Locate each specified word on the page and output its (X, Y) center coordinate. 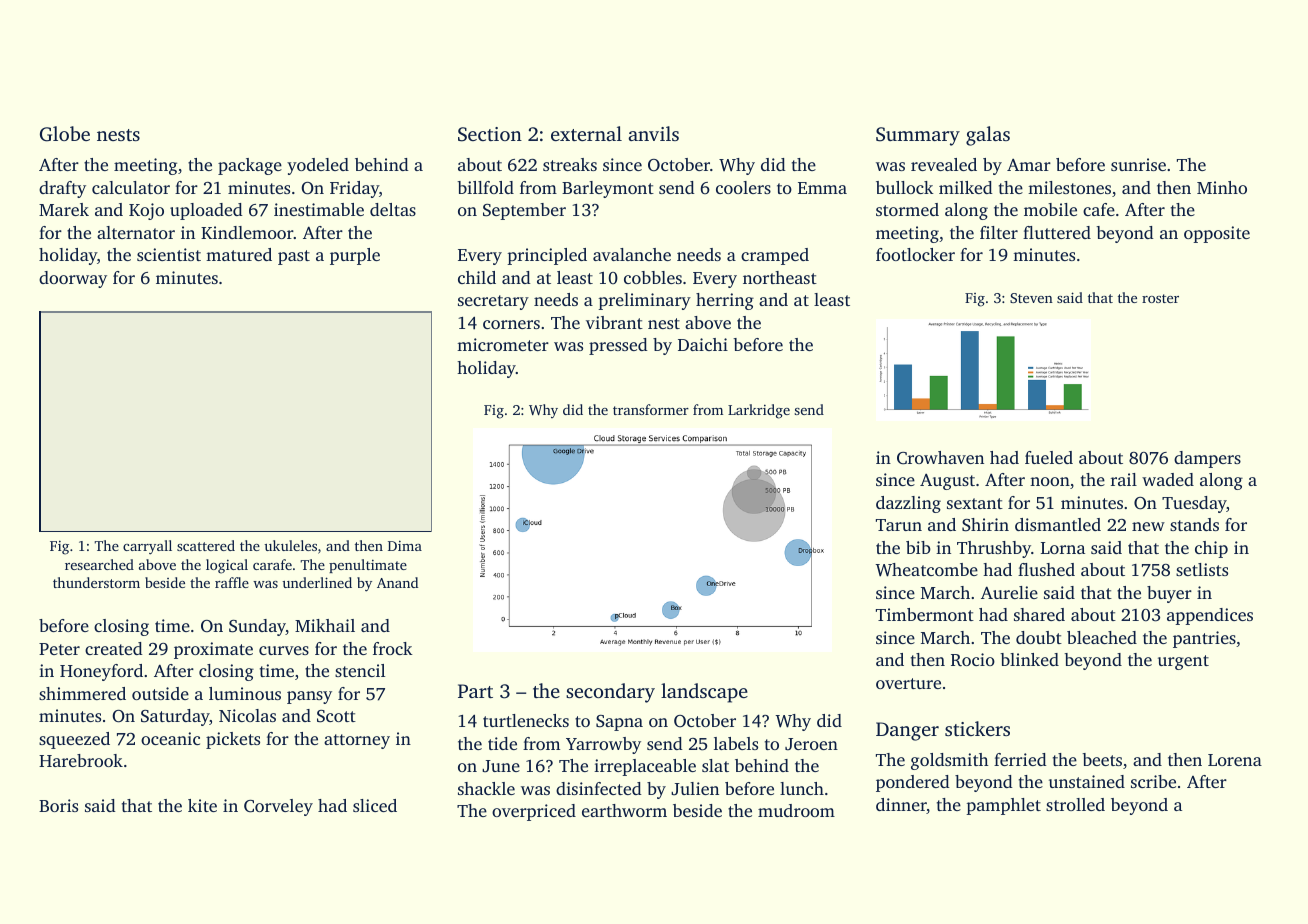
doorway (73, 279)
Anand (397, 582)
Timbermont (925, 614)
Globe (65, 134)
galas (988, 136)
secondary (610, 693)
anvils (653, 133)
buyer (1169, 594)
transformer (651, 409)
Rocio (973, 660)
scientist (169, 254)
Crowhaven (940, 458)
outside (160, 693)
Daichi (703, 344)
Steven (1031, 298)
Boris (58, 805)
